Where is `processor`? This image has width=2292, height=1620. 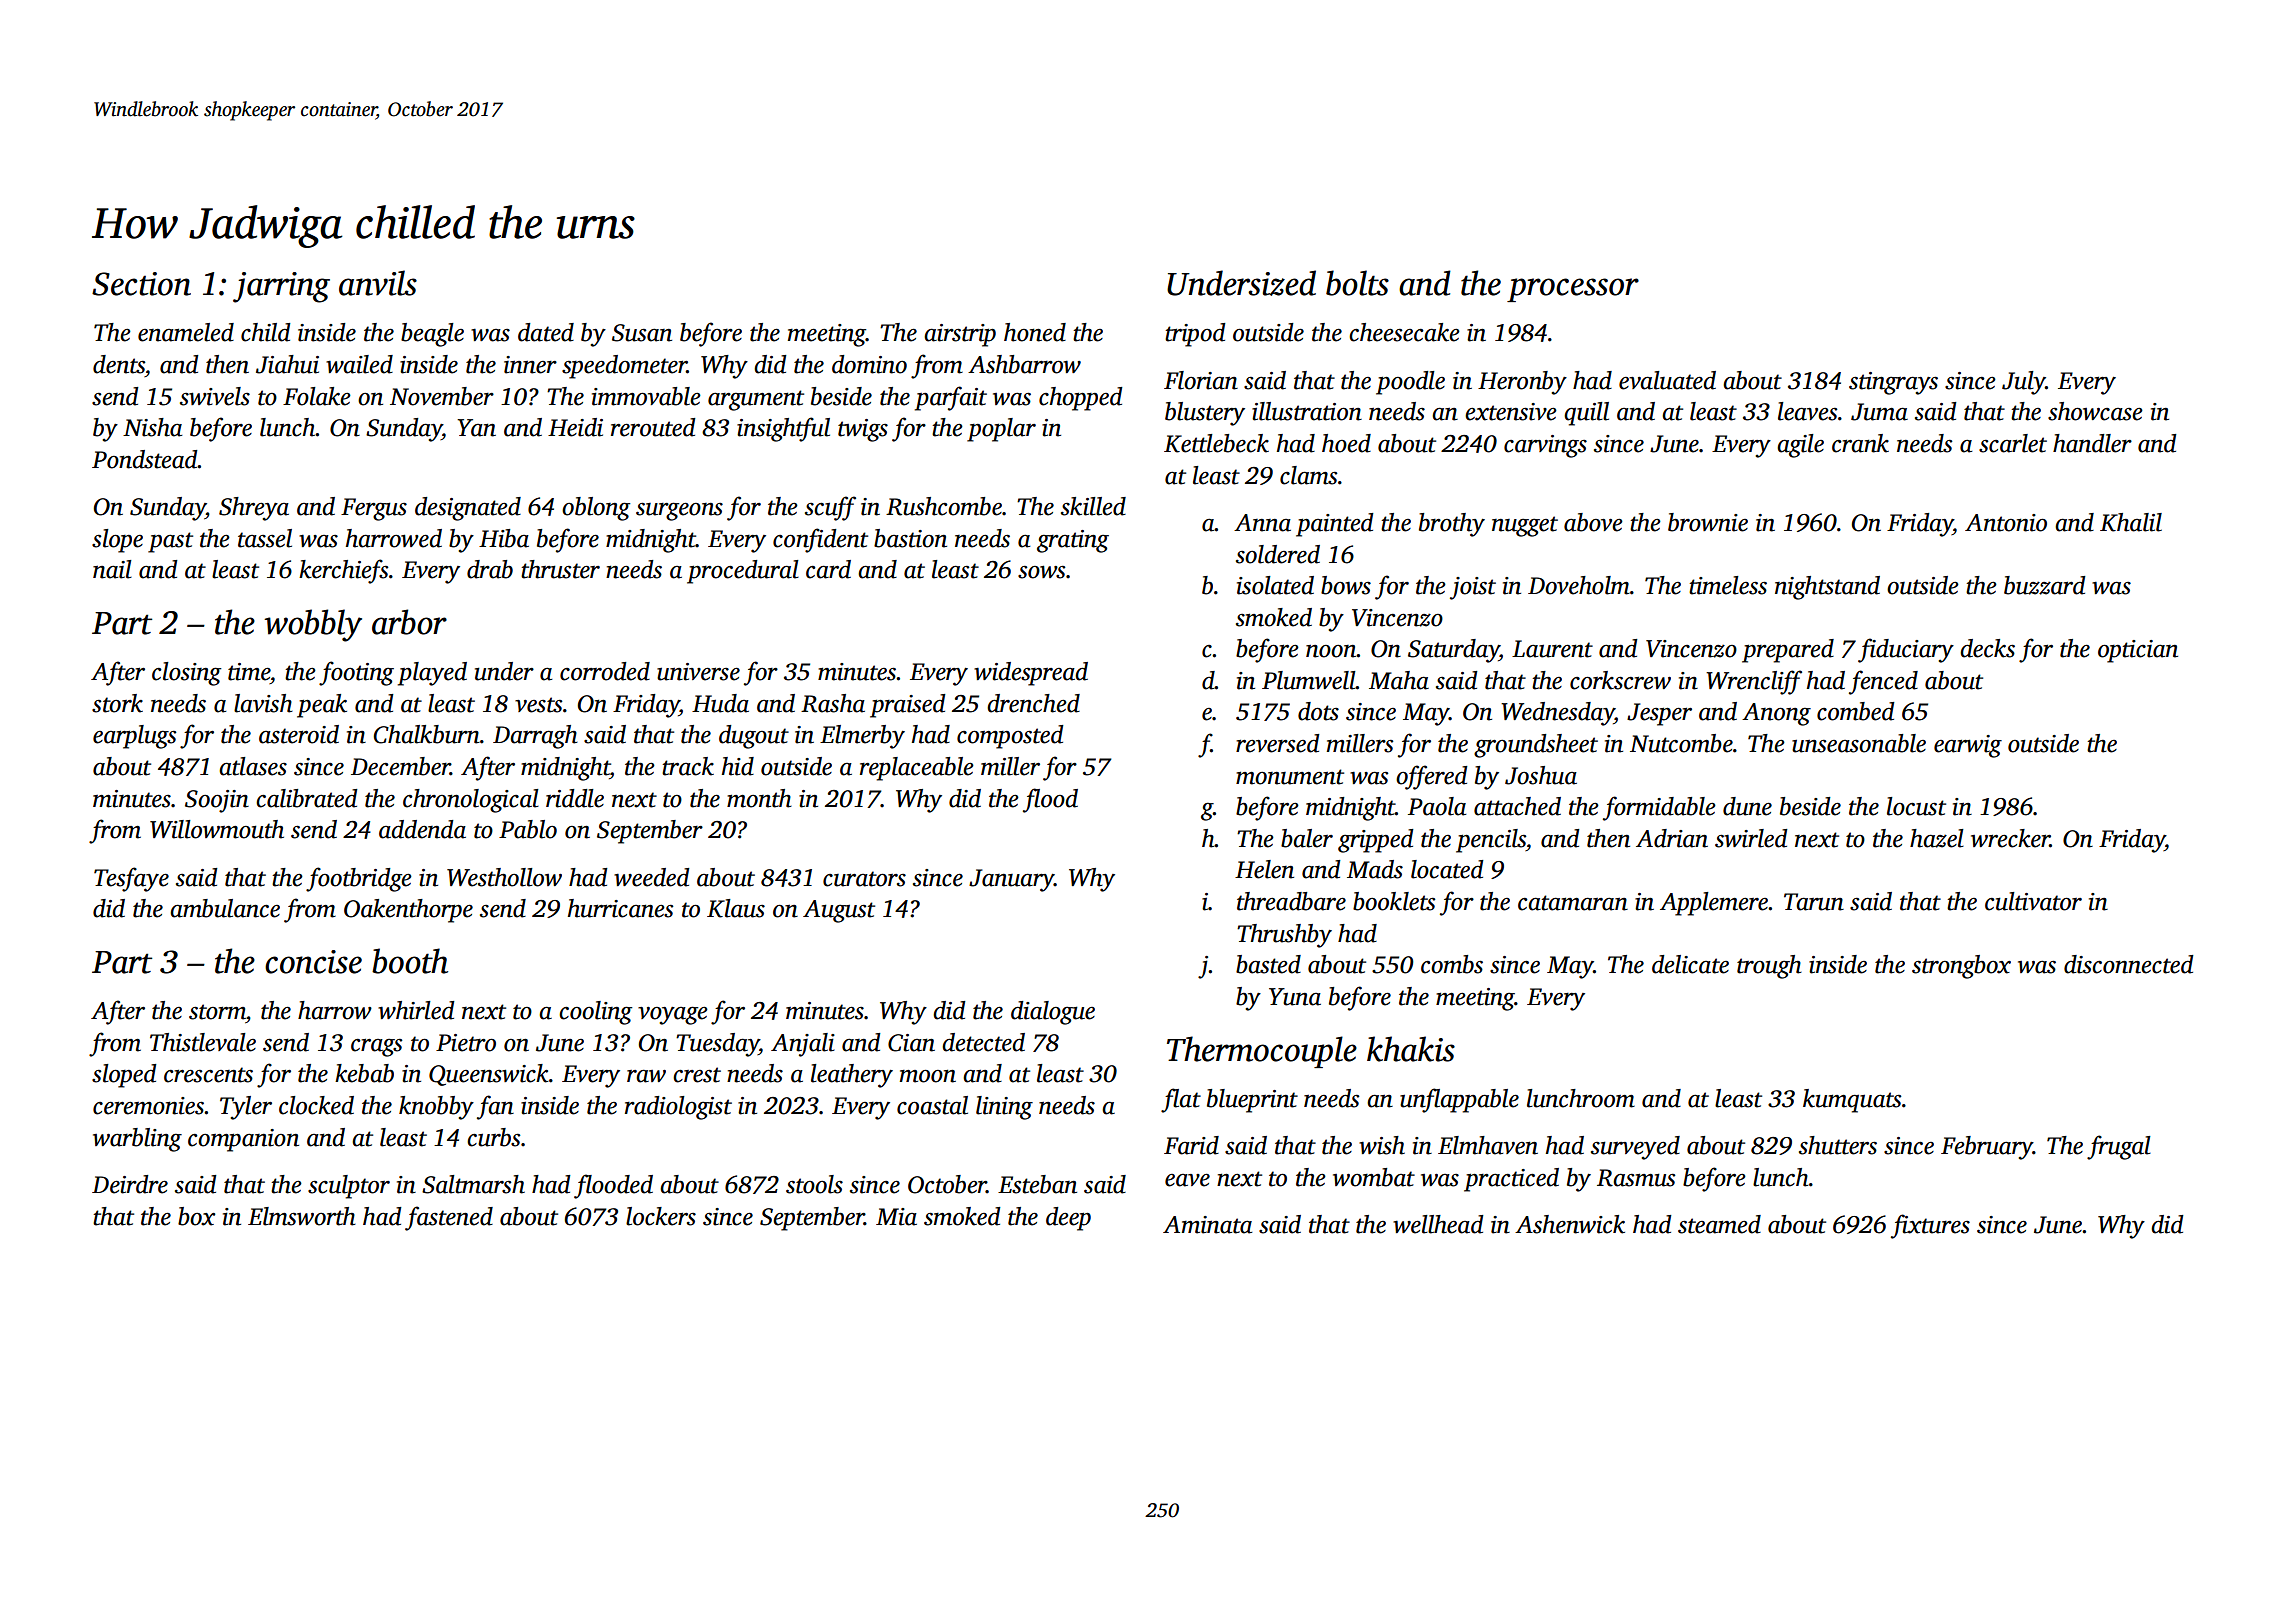 processor is located at coordinates (1573, 290).
